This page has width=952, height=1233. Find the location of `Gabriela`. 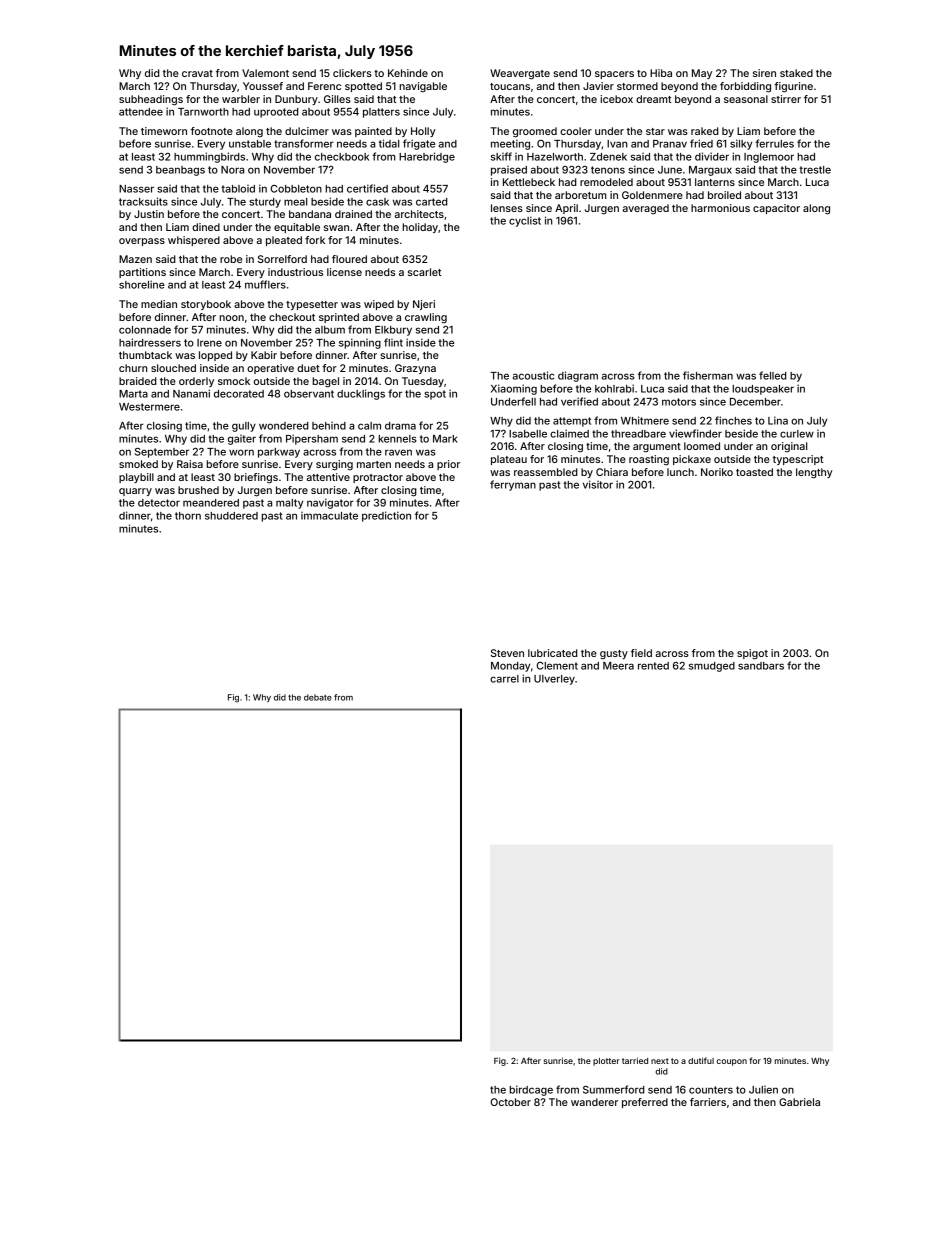

Gabriela is located at coordinates (799, 1102).
